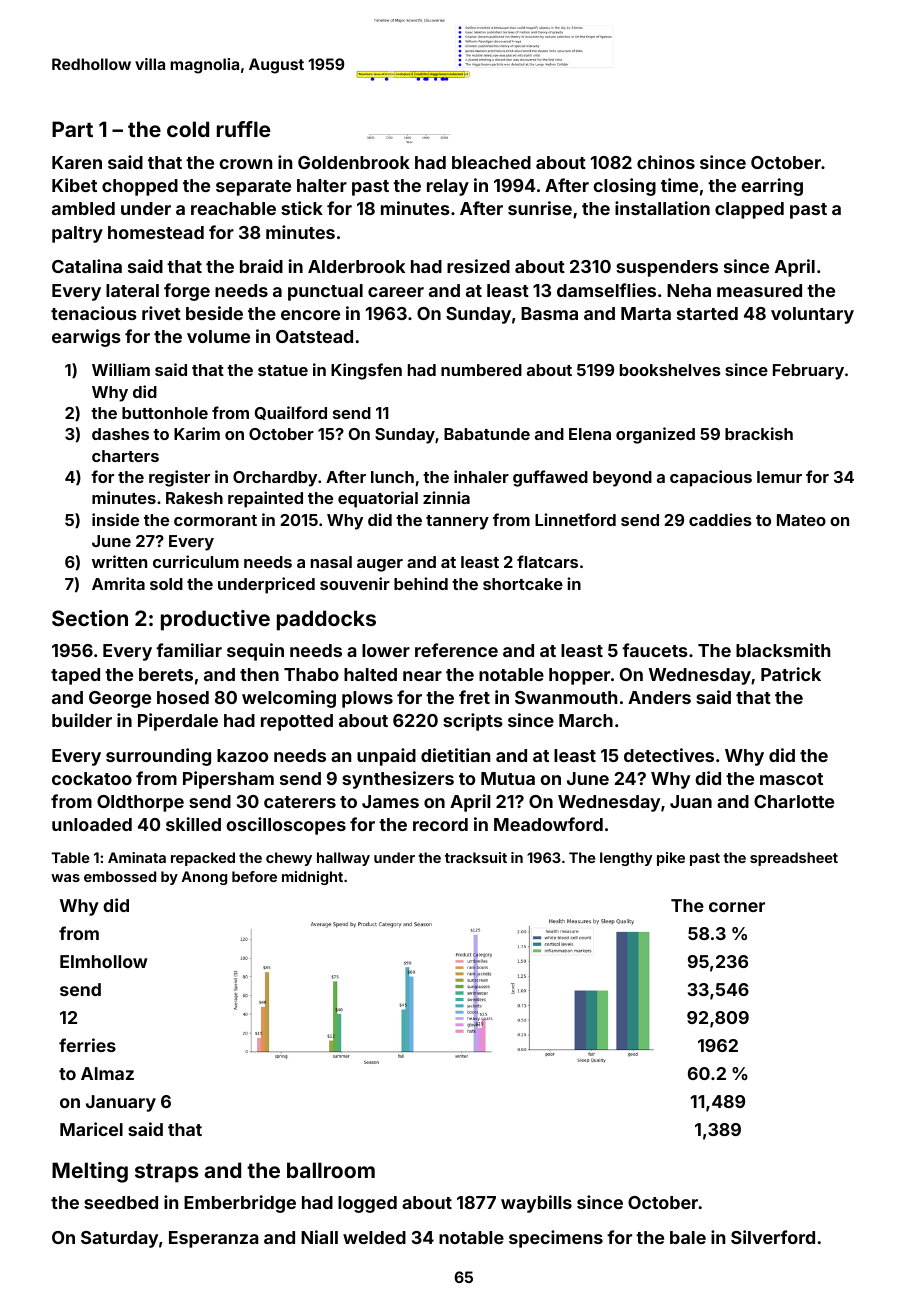 The height and width of the screenshot is (1316, 908). What do you see at coordinates (331, 1170) in the screenshot?
I see `ballroom` at bounding box center [331, 1170].
